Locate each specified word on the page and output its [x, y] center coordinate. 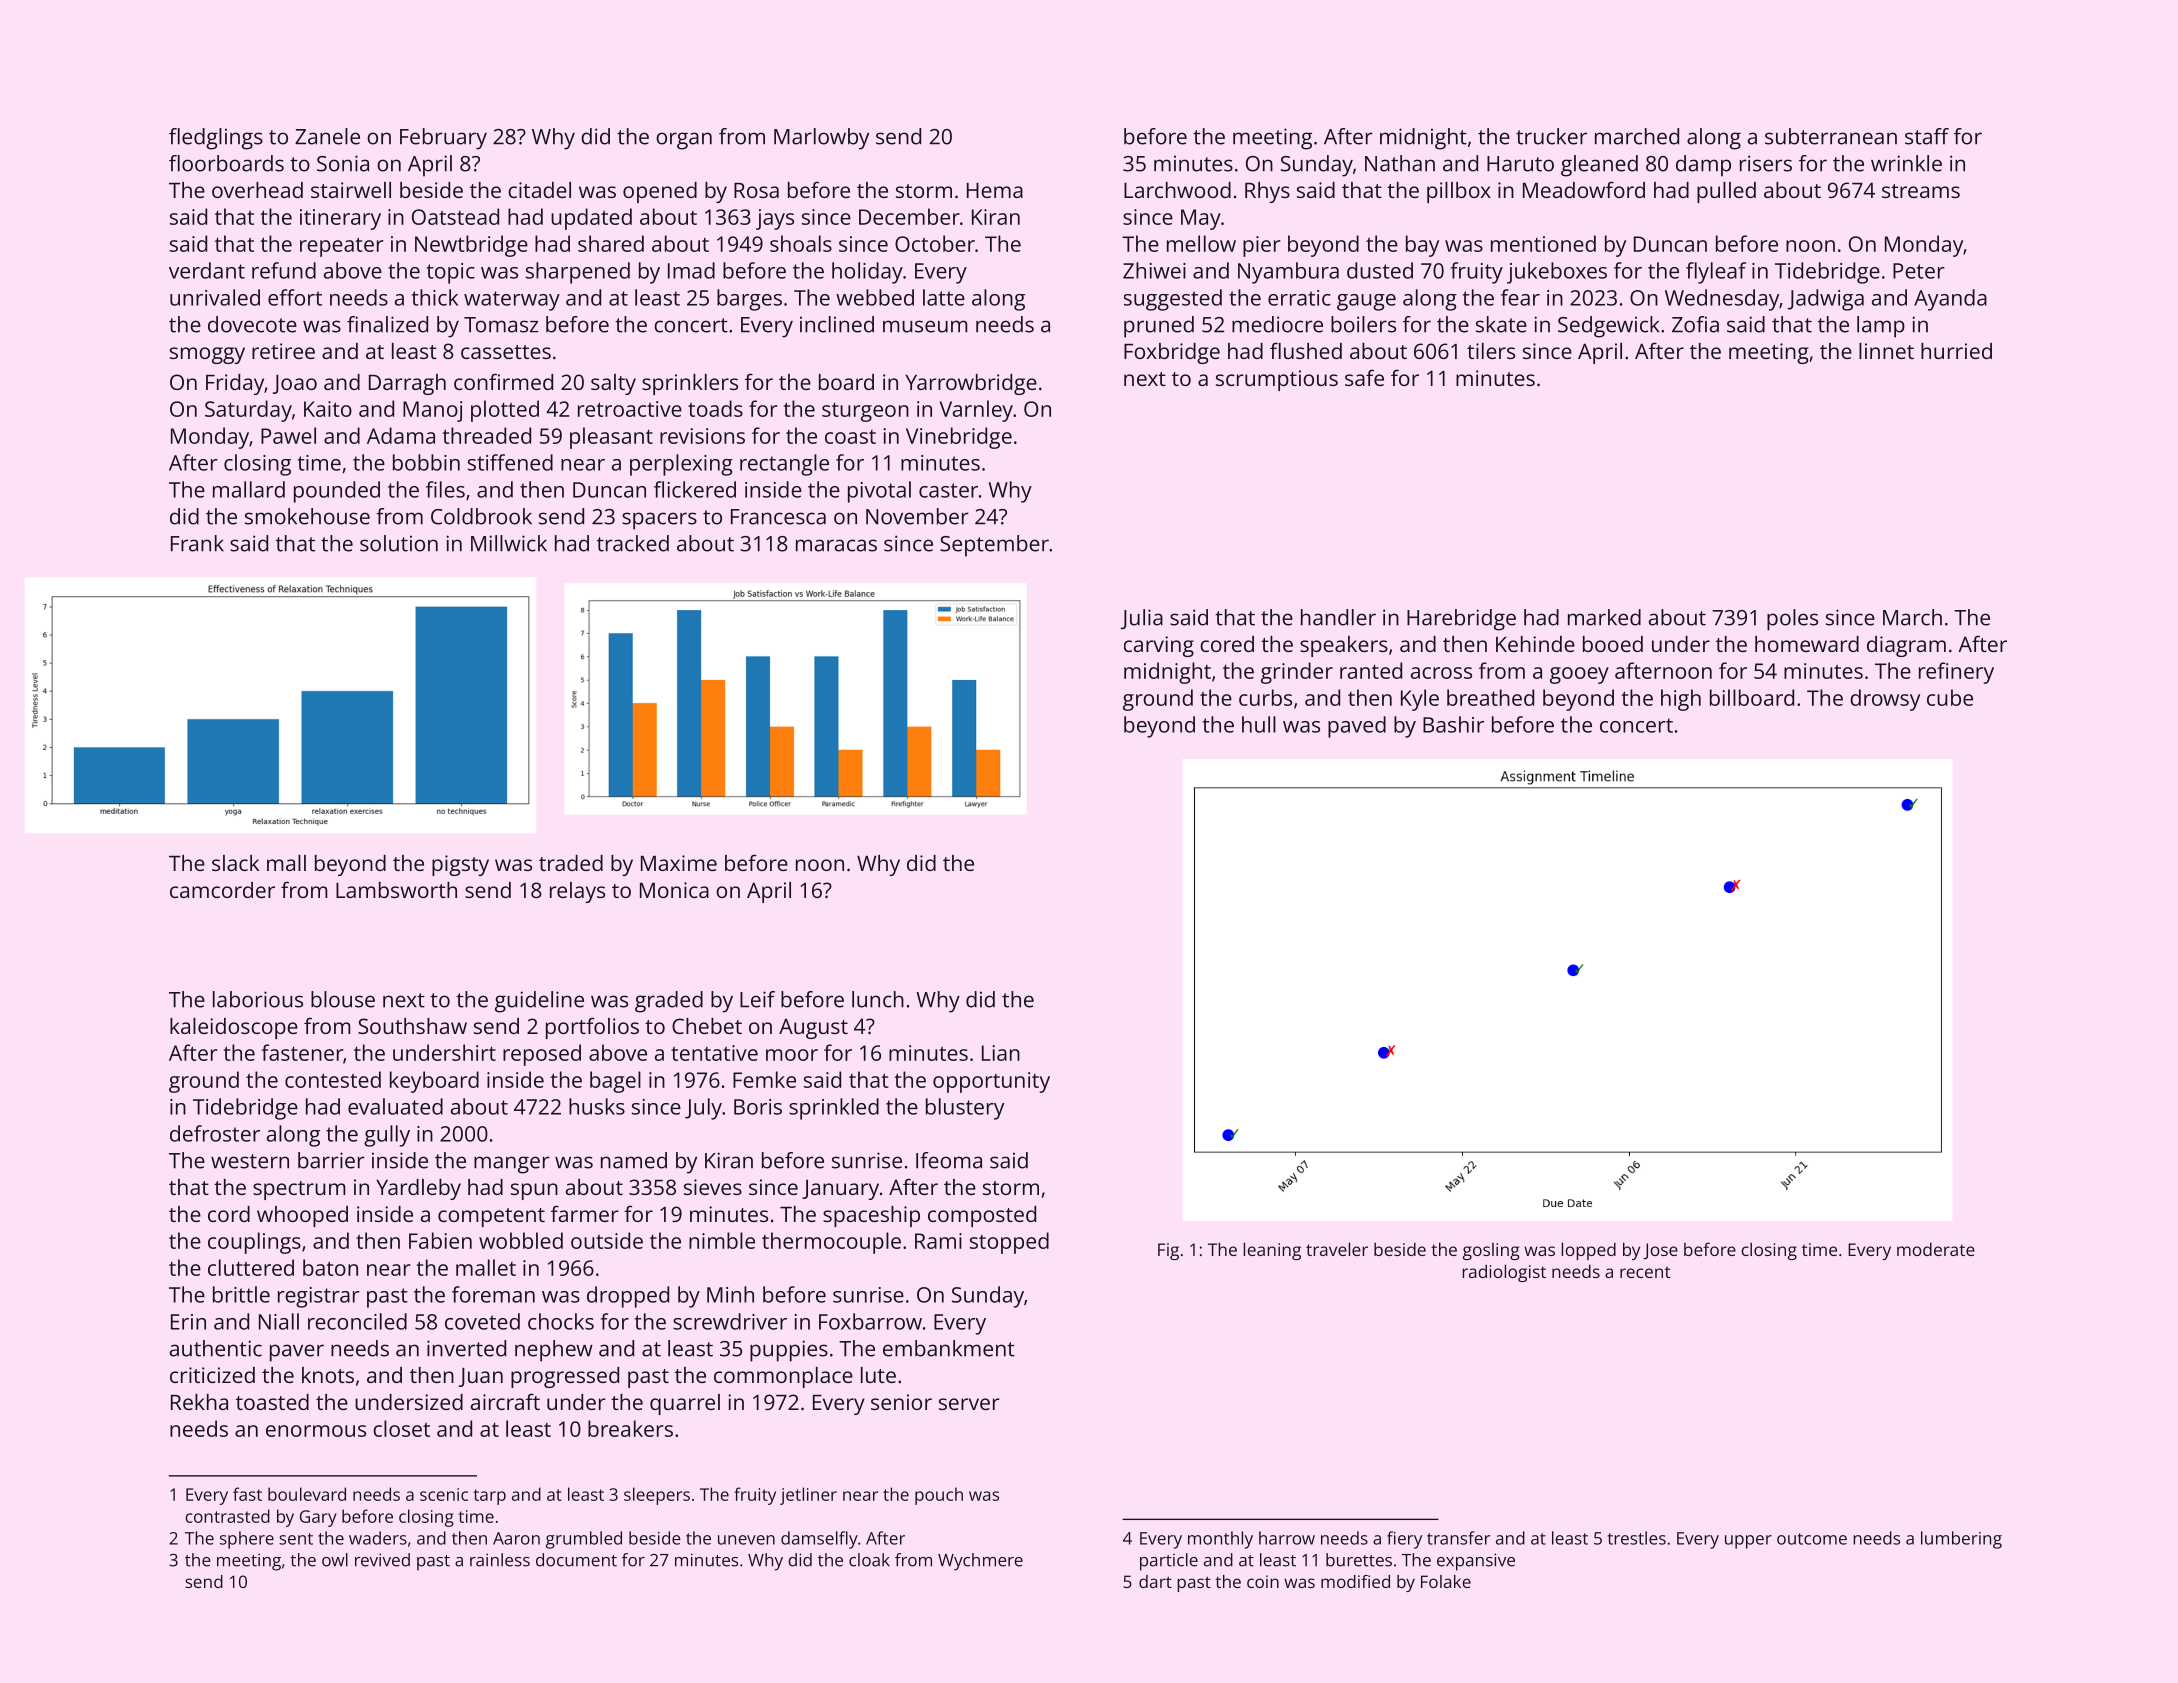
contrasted [228, 1516]
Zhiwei [1154, 270]
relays [577, 892]
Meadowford [1584, 189]
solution [399, 543]
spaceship [871, 1216]
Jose [1660, 1251]
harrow [1287, 1538]
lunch [878, 999]
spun [534, 1191]
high [1681, 700]
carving [1159, 646]
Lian [1001, 1053]
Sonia [343, 163]
